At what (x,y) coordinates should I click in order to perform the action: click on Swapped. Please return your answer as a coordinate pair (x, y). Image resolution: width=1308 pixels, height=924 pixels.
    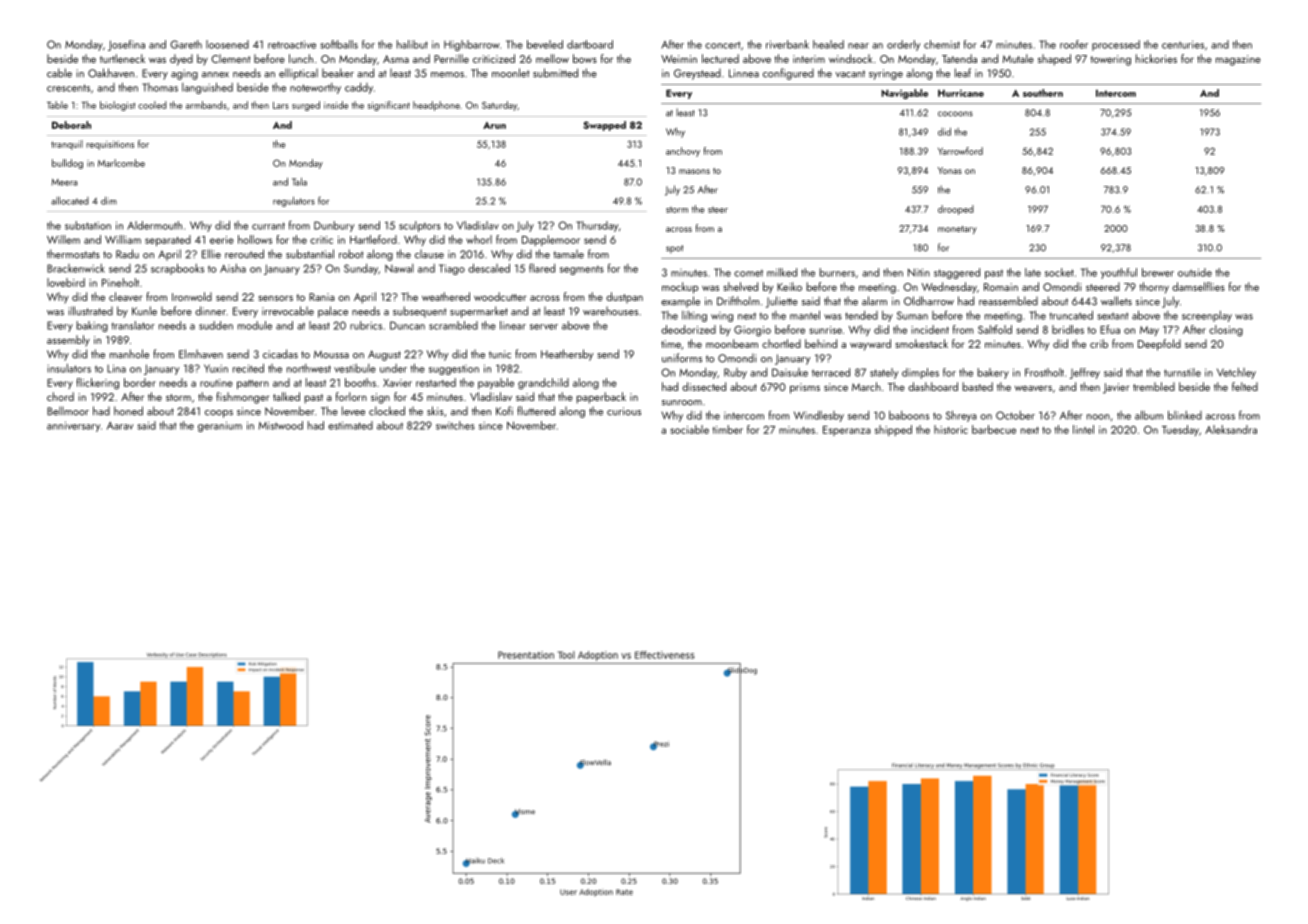
    Looking at the image, I should click on (604, 126).
